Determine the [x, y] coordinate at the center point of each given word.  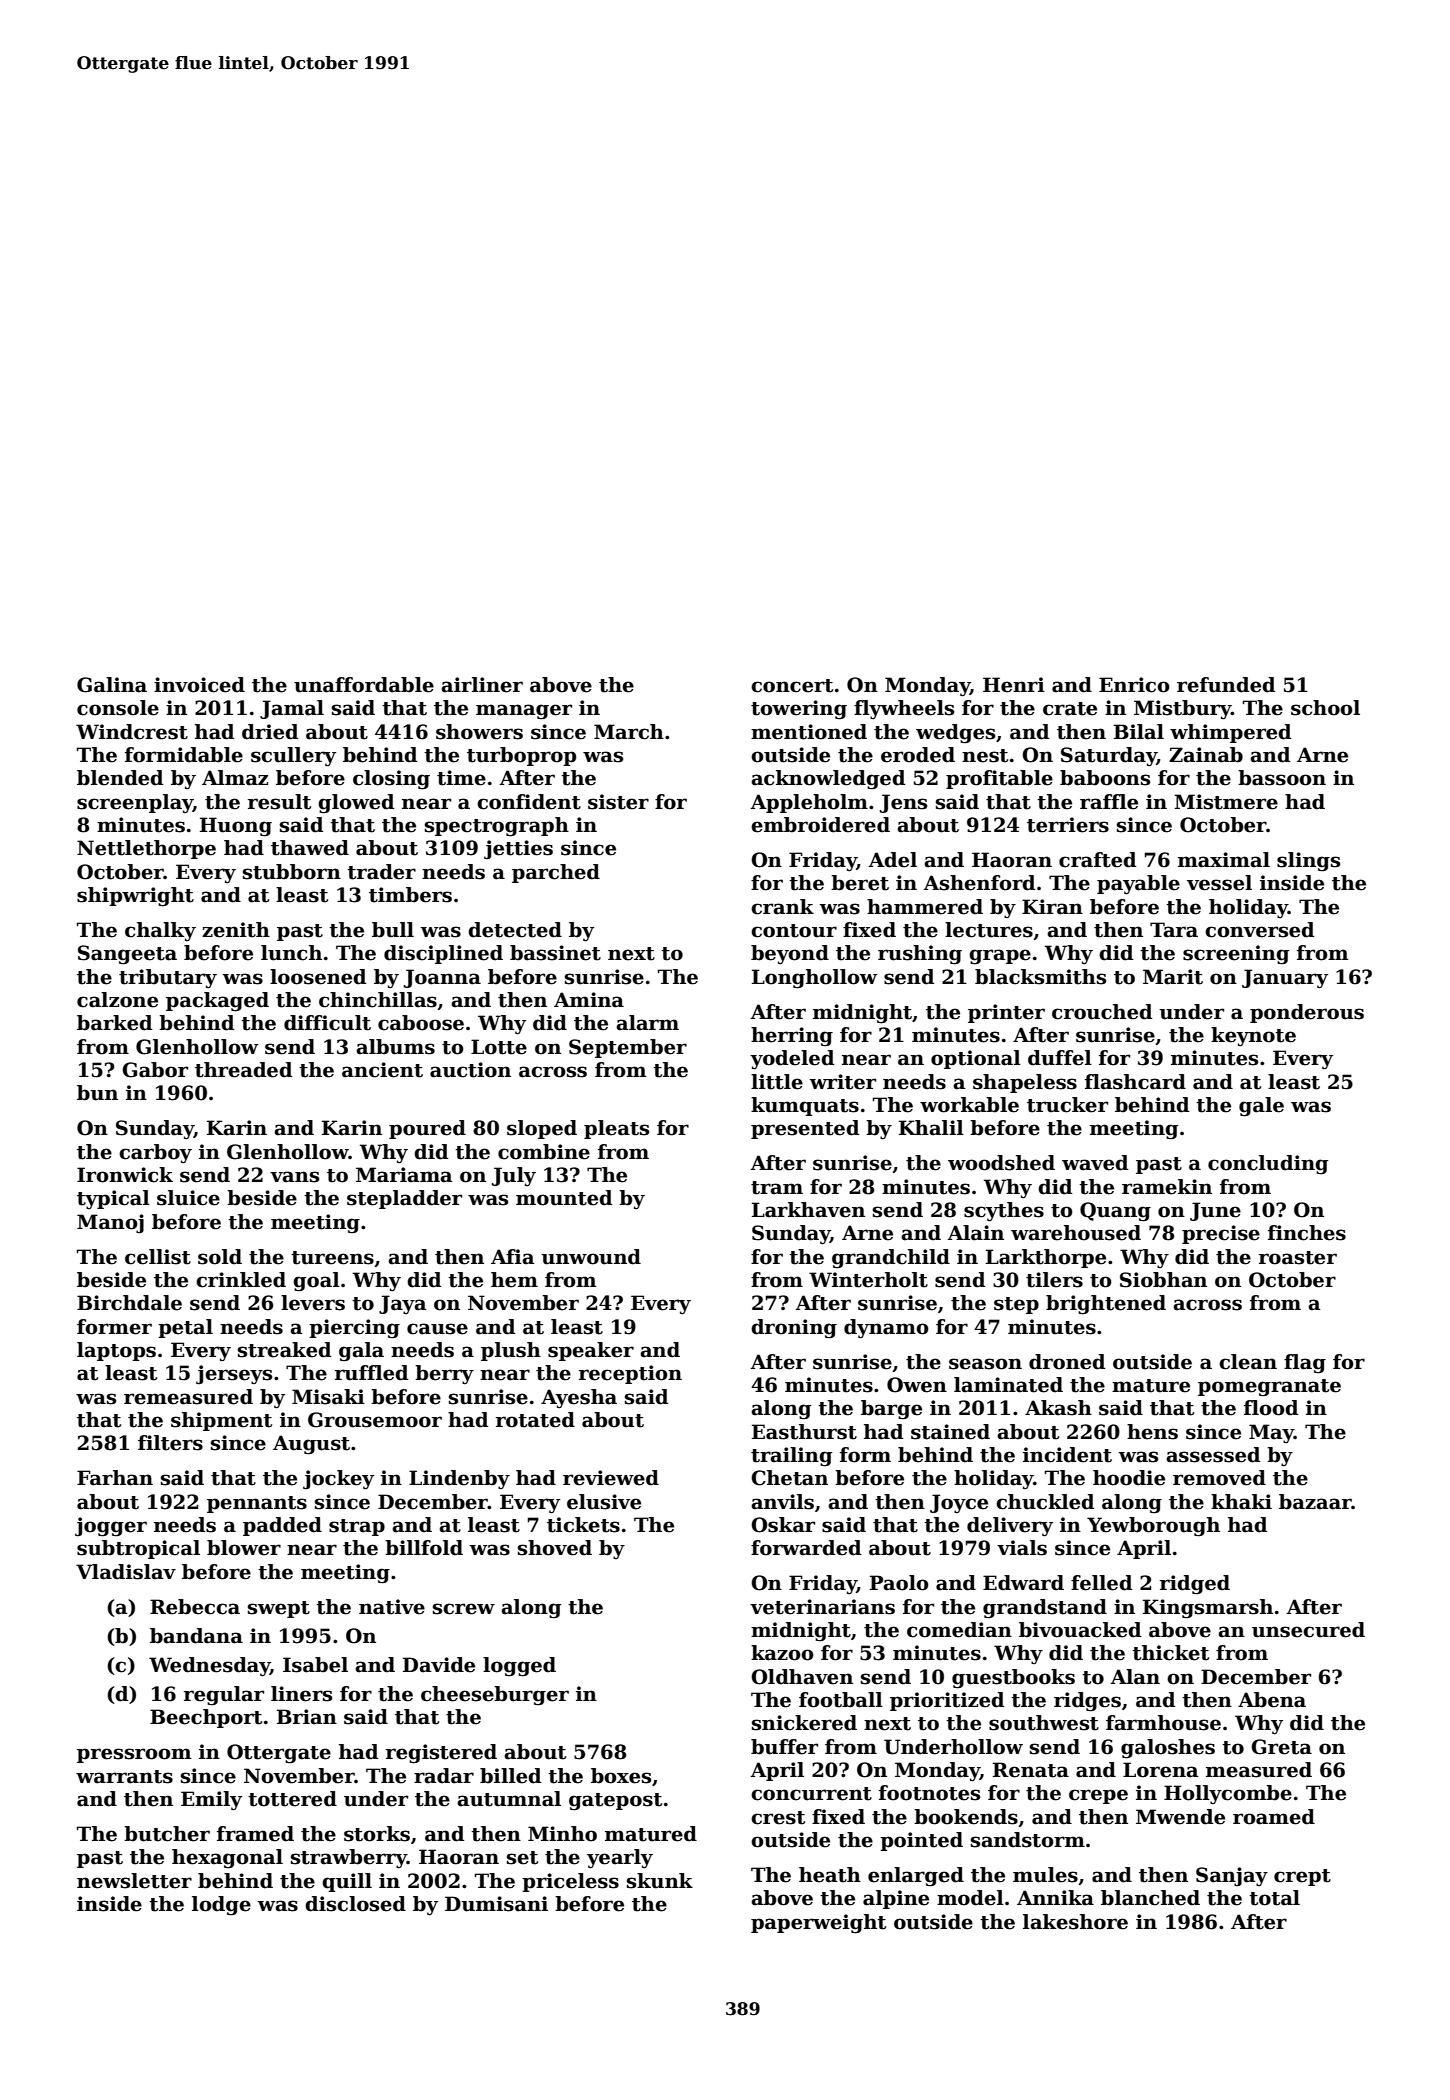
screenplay [135, 803]
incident [1067, 1455]
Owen [917, 1385]
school [1325, 708]
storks [377, 1834]
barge [891, 1409]
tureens [332, 1258]
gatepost [615, 1802]
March [629, 732]
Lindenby [459, 1479]
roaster [1298, 1258]
